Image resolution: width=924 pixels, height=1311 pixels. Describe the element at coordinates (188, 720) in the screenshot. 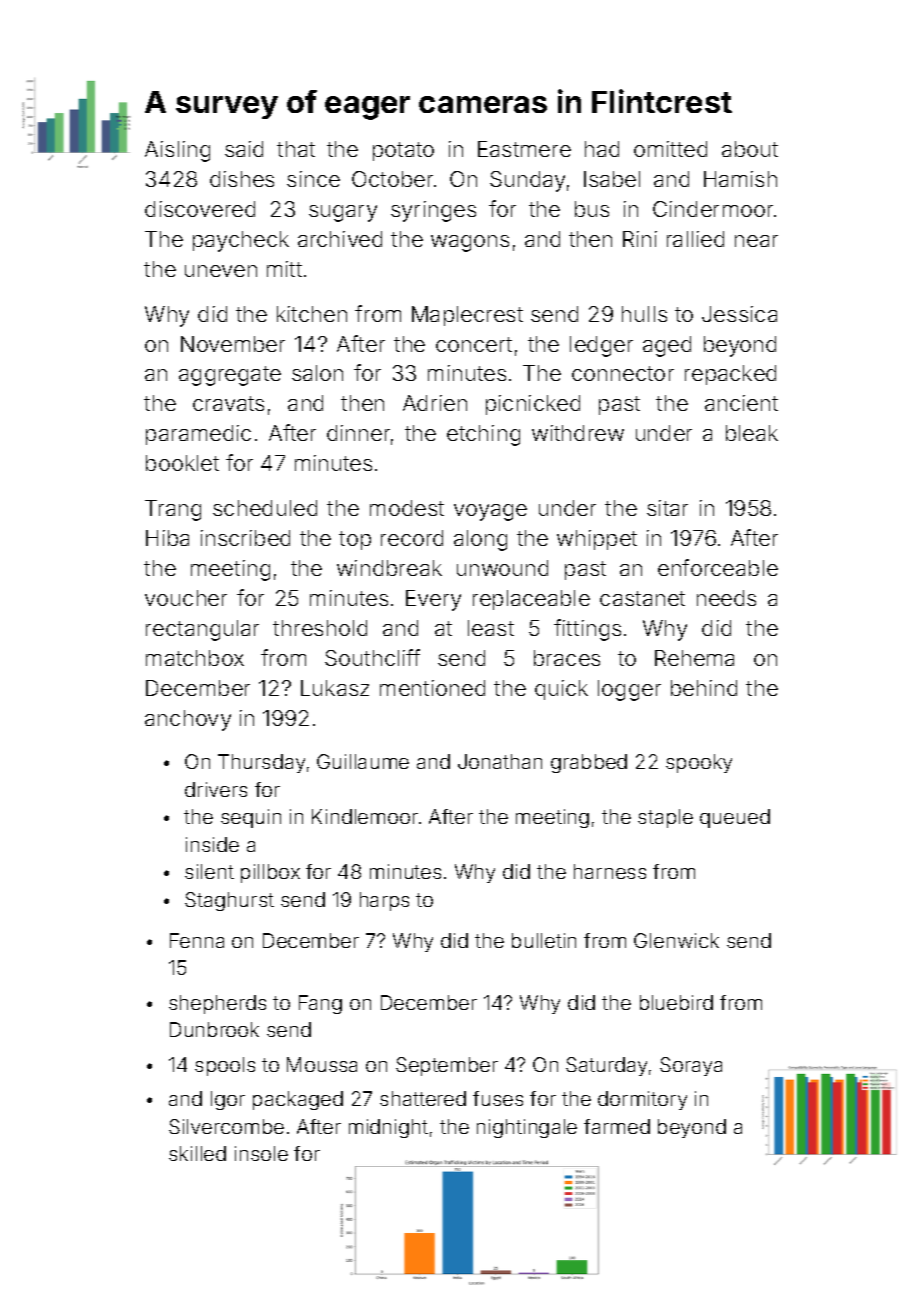

I see `anchovy` at that location.
